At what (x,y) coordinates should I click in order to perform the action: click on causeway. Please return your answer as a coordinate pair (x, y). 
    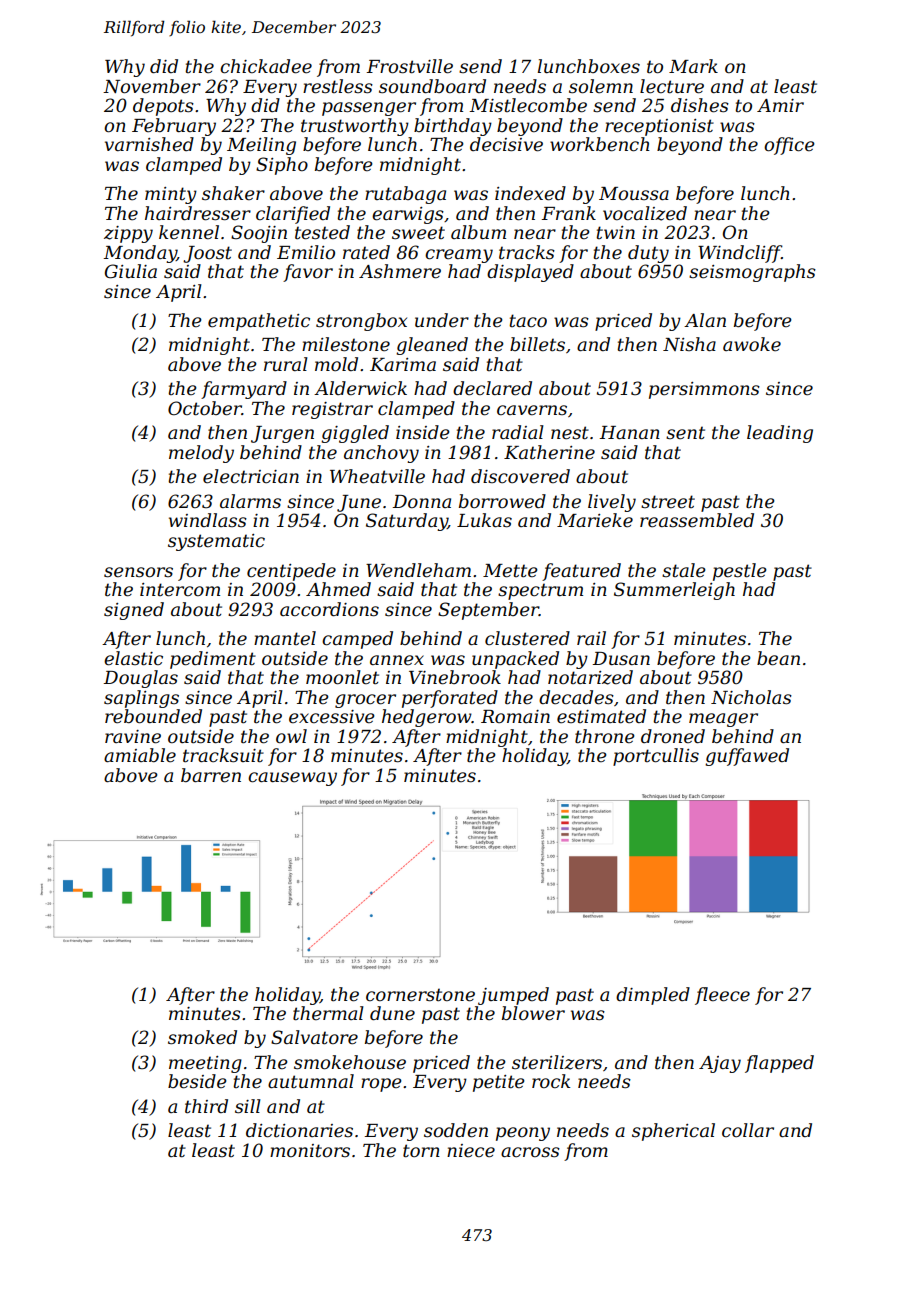
    Looking at the image, I should click on (292, 779).
